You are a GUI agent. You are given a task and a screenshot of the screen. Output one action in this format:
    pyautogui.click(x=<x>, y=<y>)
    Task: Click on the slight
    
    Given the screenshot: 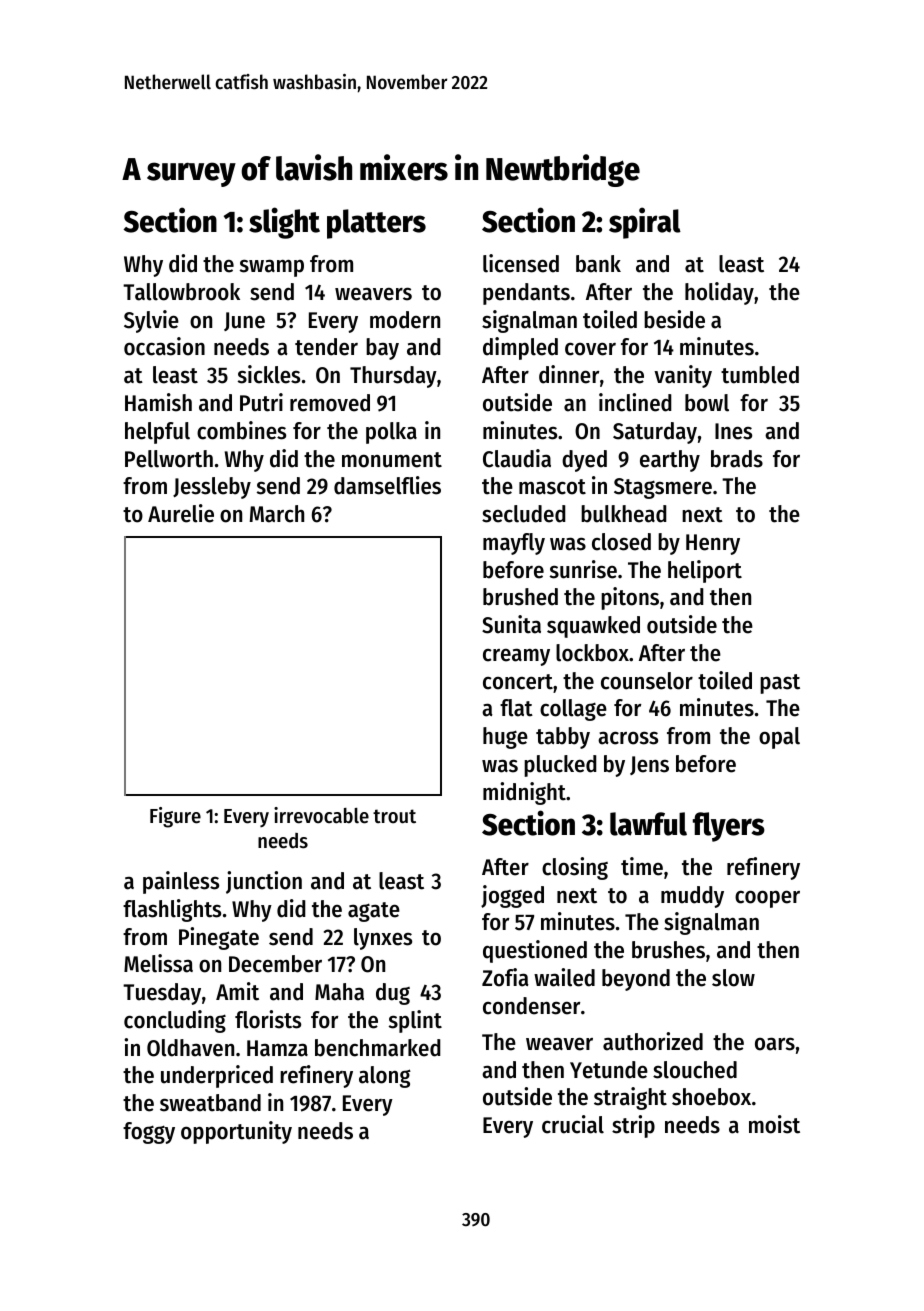 What is the action you would take?
    pyautogui.click(x=284, y=223)
